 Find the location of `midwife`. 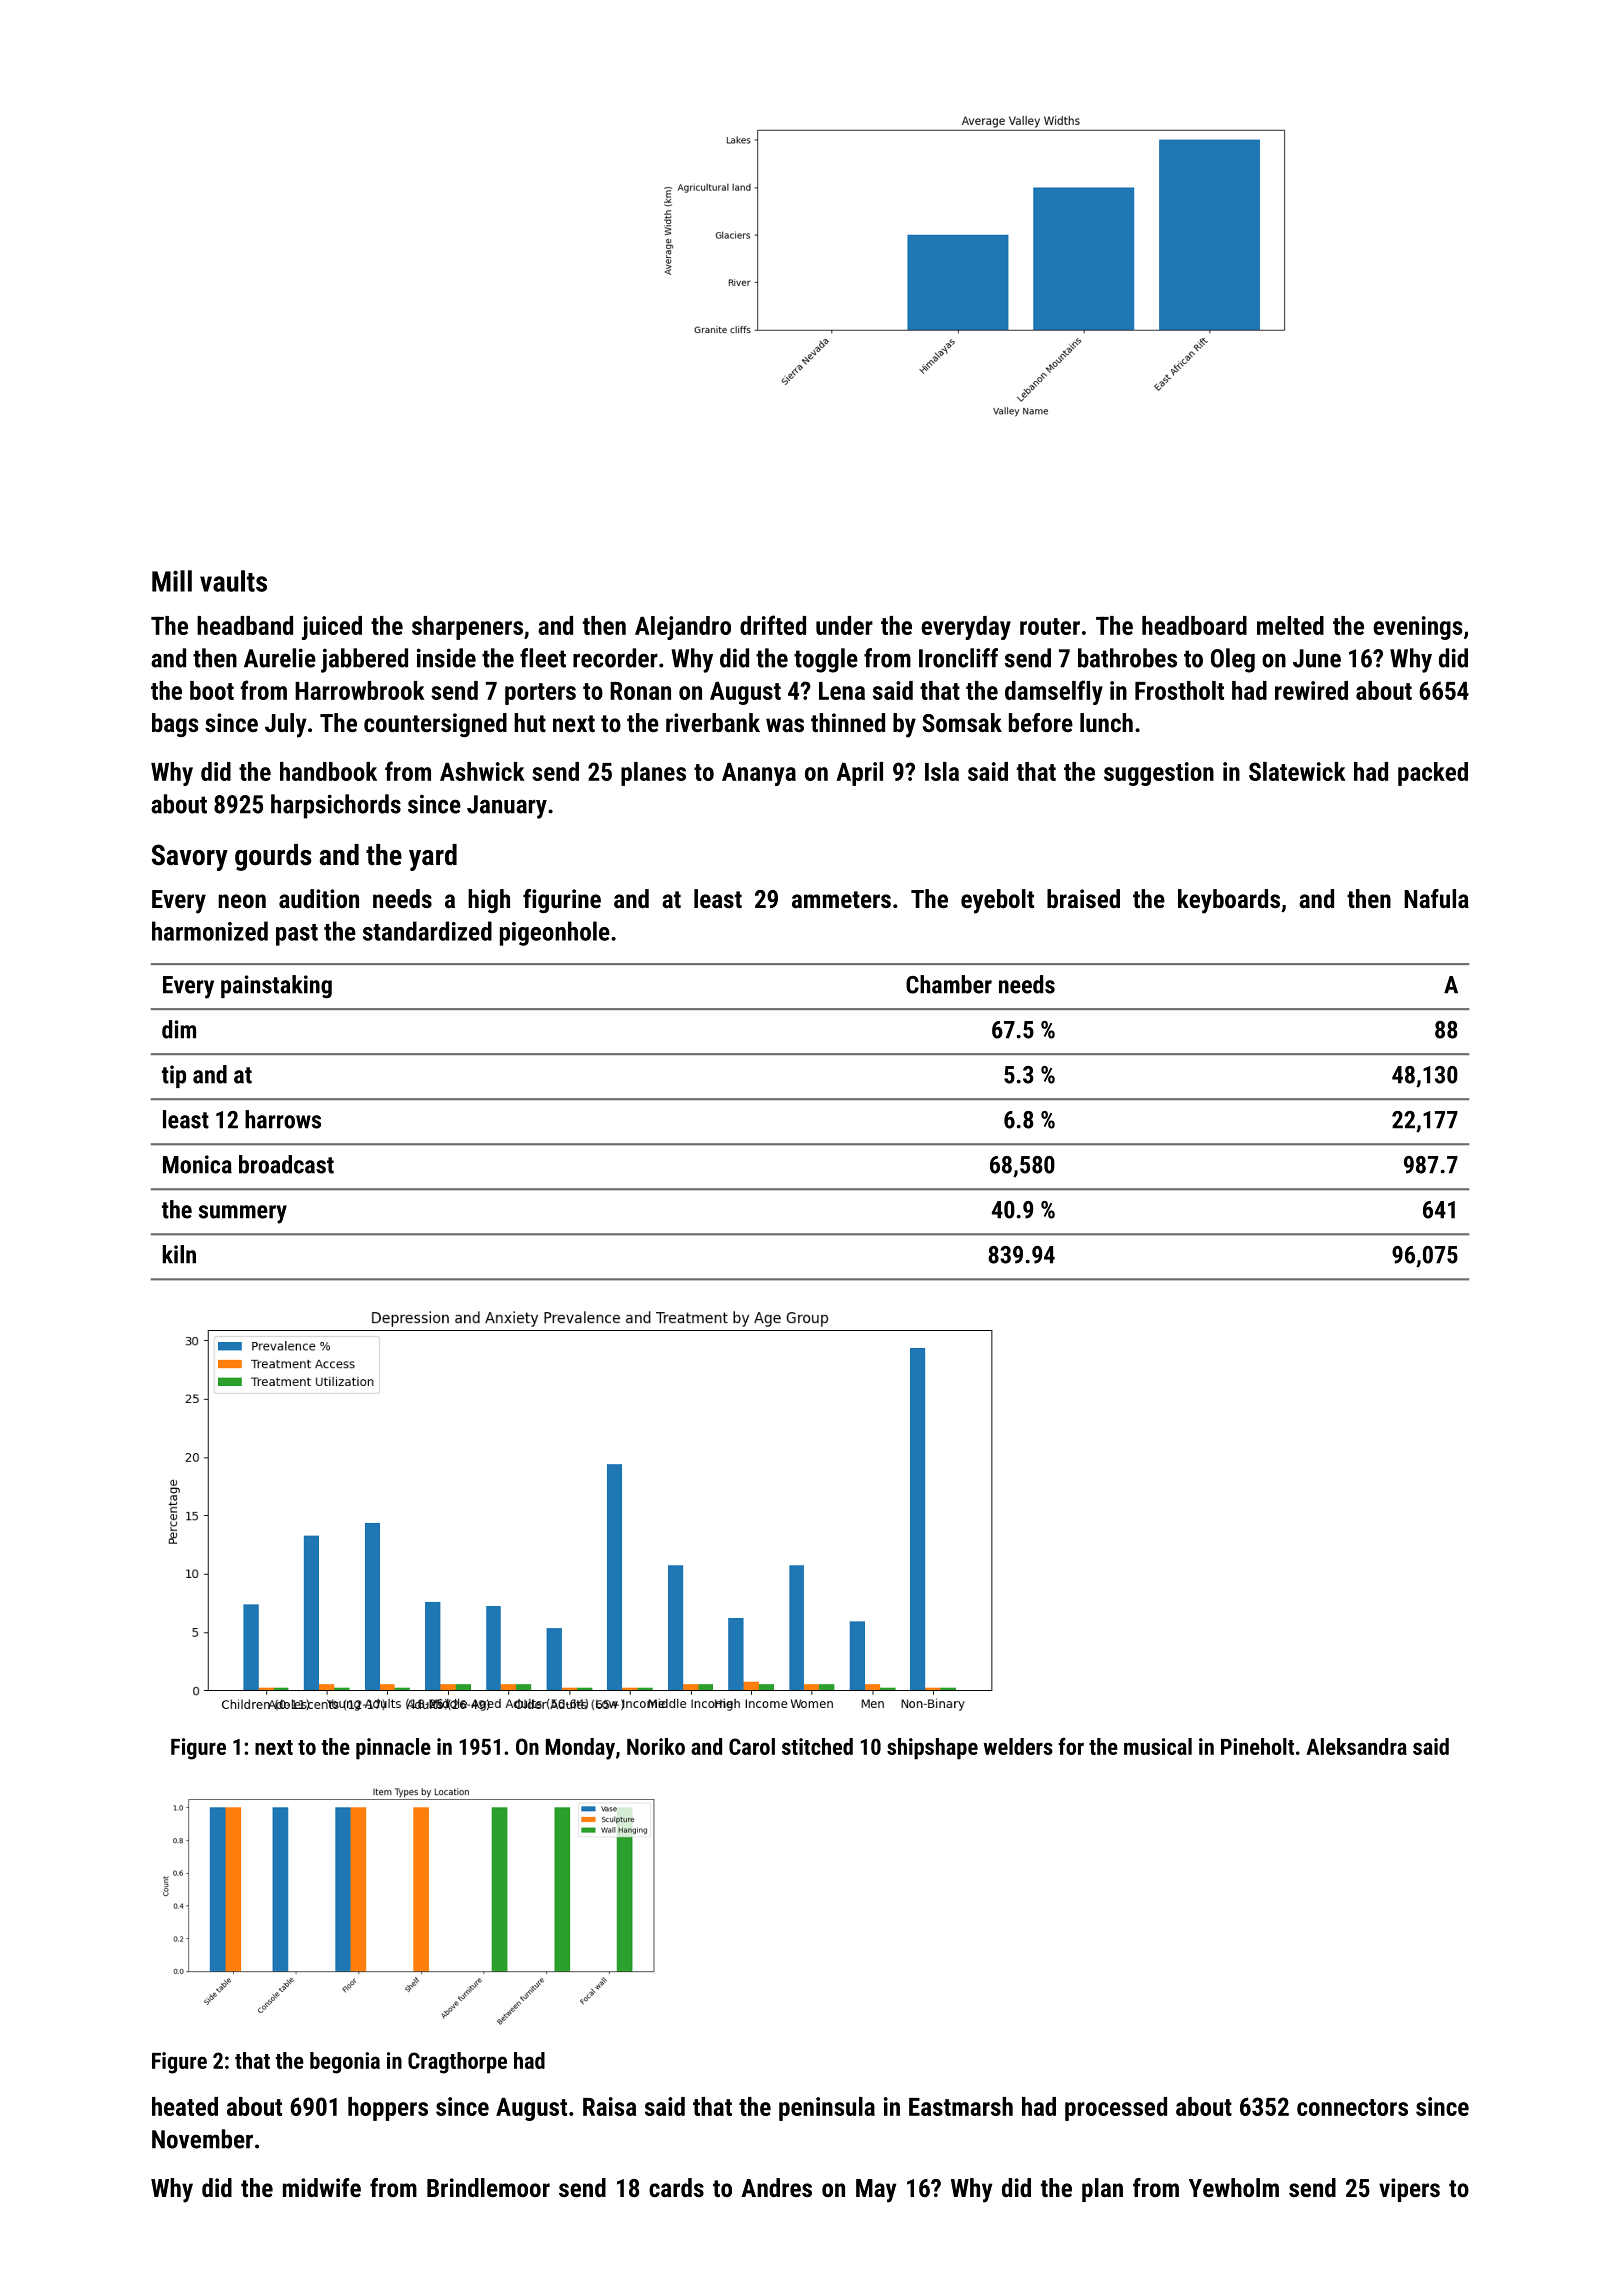

midwife is located at coordinates (322, 2187).
